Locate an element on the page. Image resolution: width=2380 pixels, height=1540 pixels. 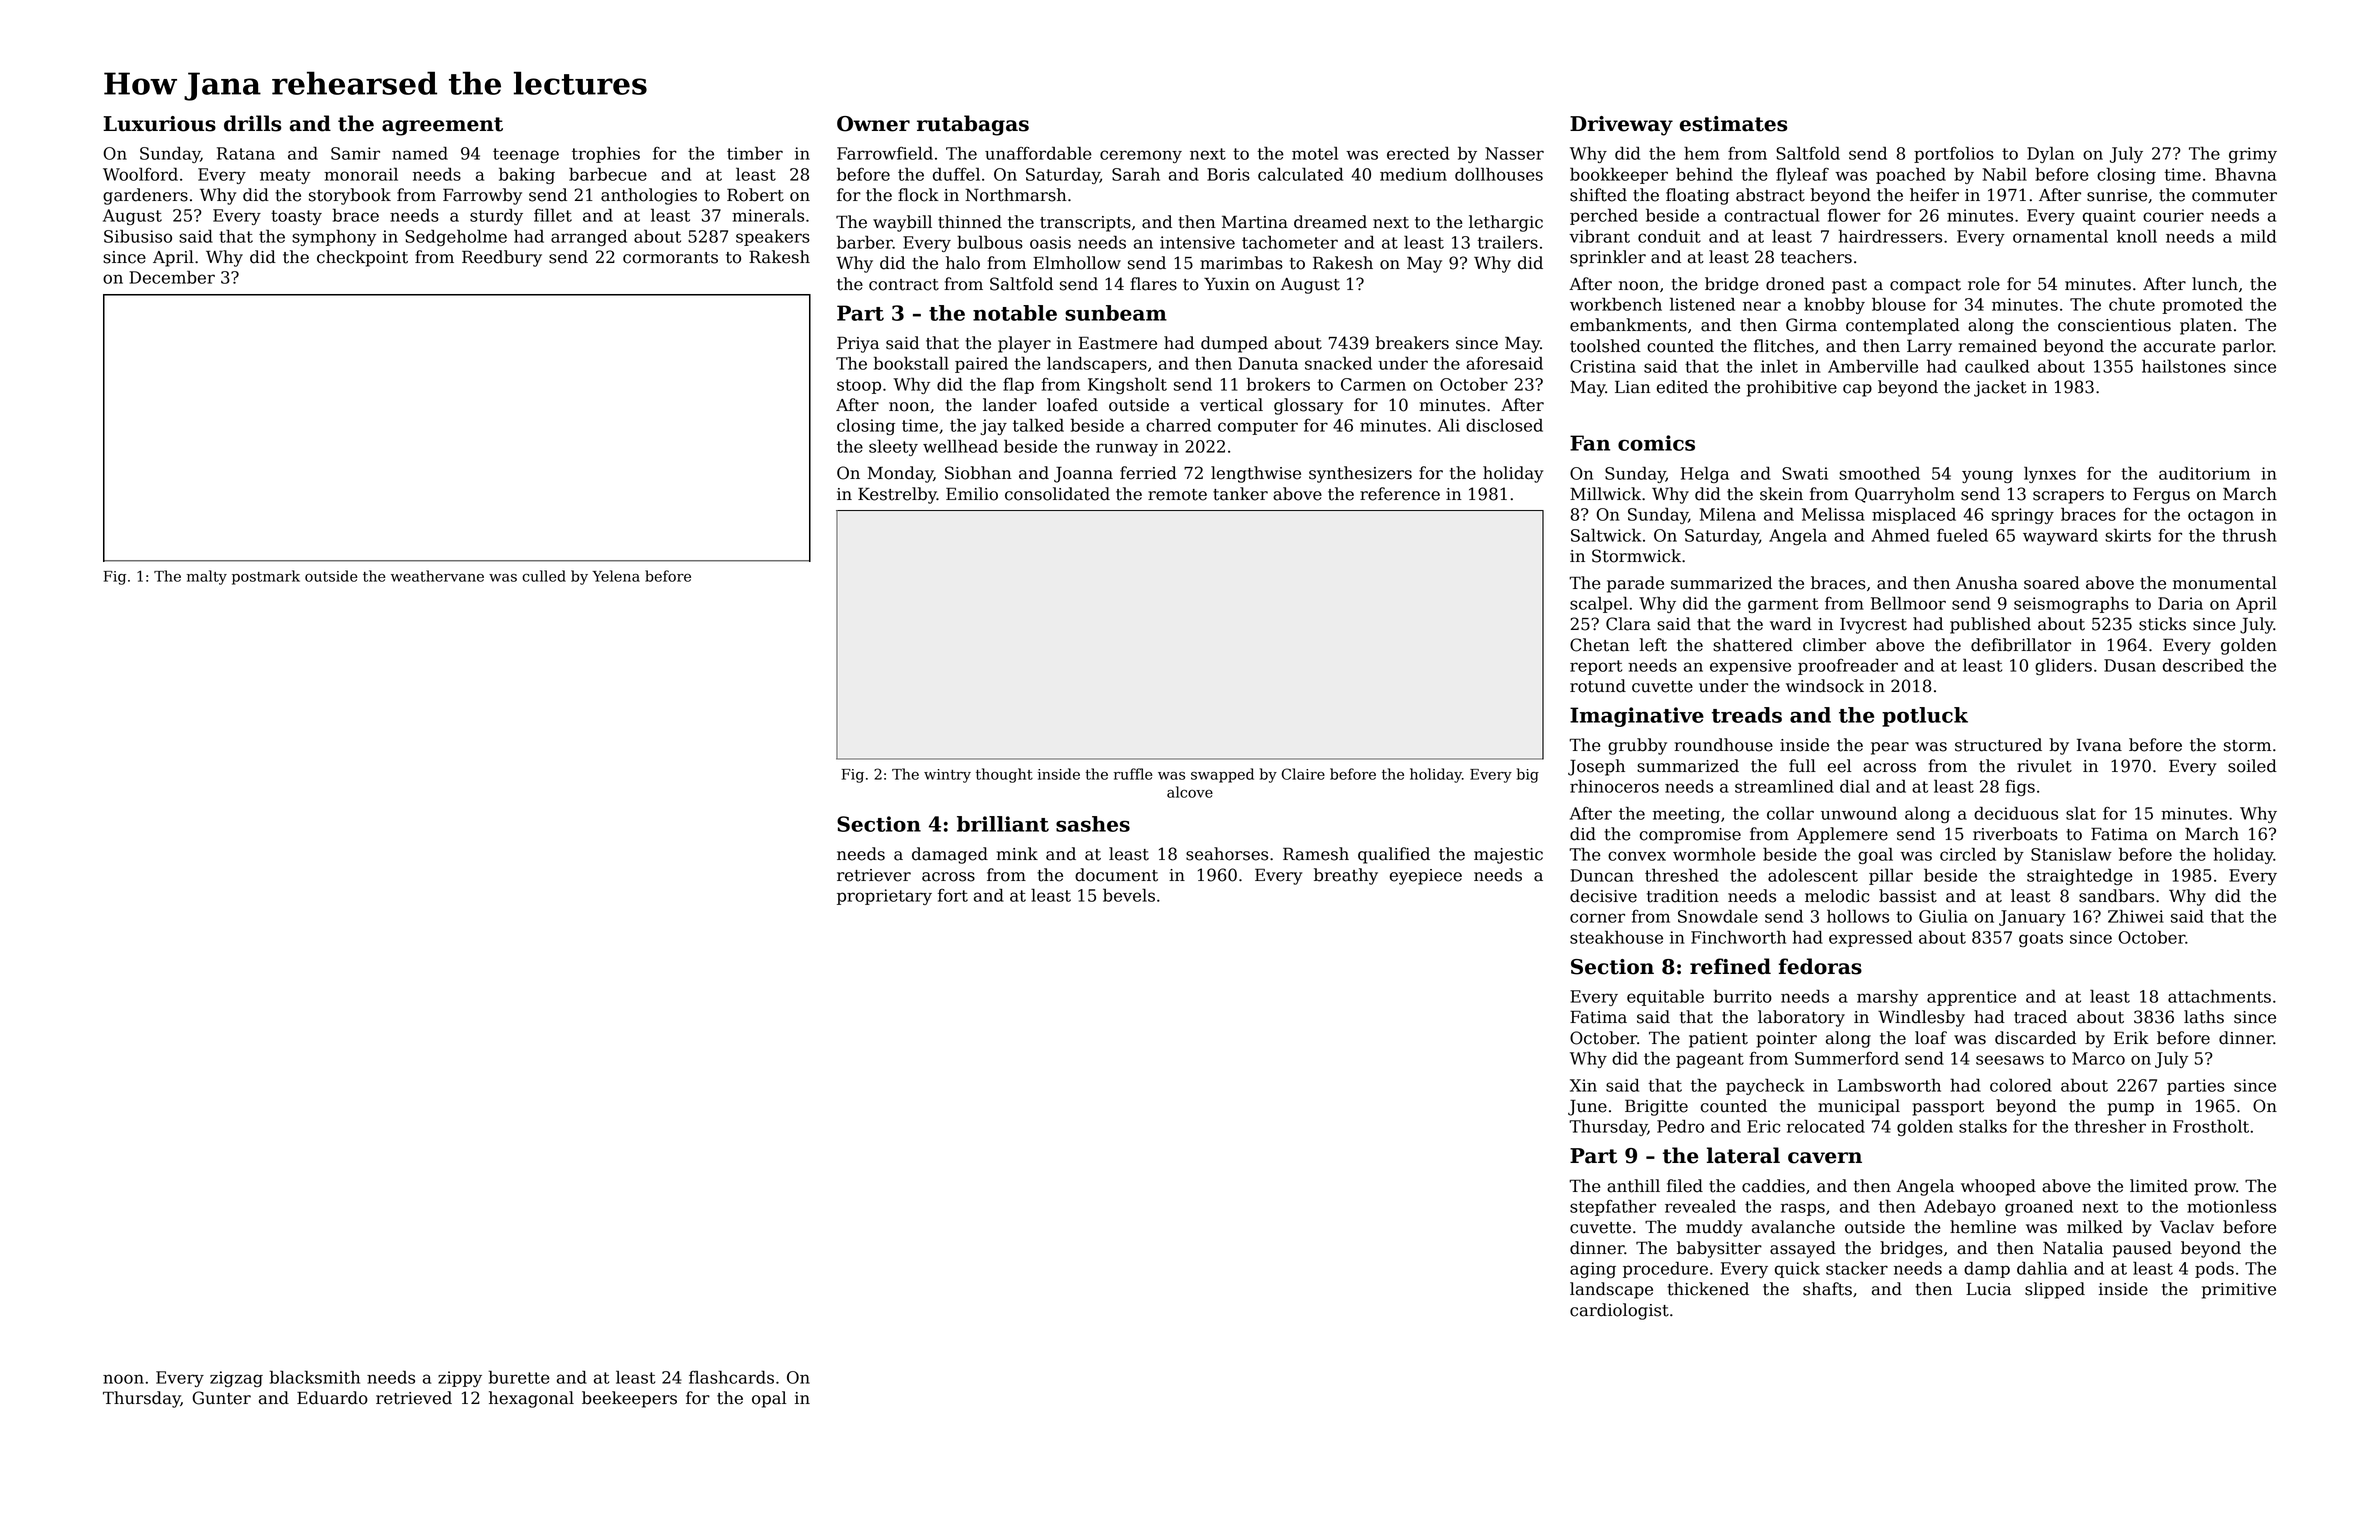
malty is located at coordinates (207, 577).
